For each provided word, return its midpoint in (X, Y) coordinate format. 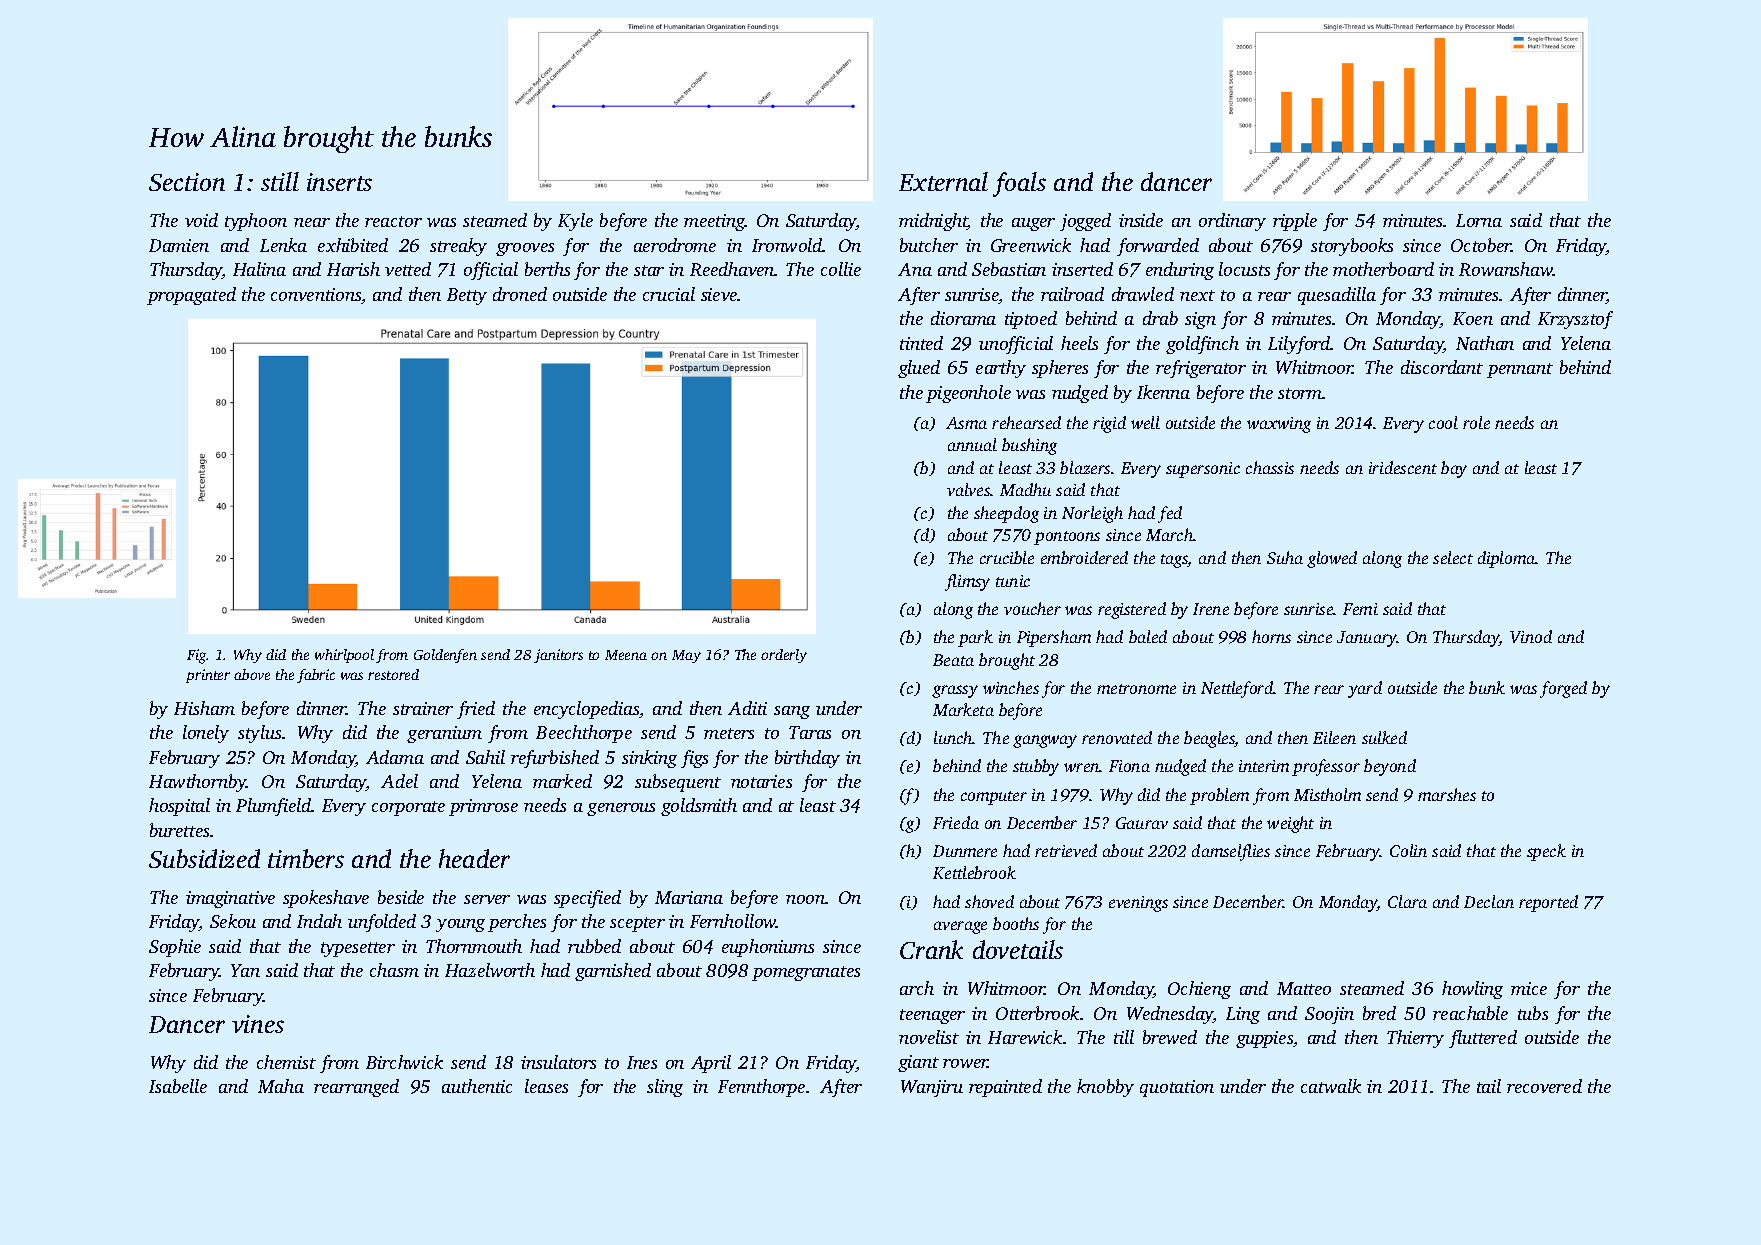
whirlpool (344, 656)
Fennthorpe (761, 1088)
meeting (714, 222)
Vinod (1531, 636)
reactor (393, 221)
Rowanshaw (1506, 269)
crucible (1007, 557)
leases (546, 1086)
